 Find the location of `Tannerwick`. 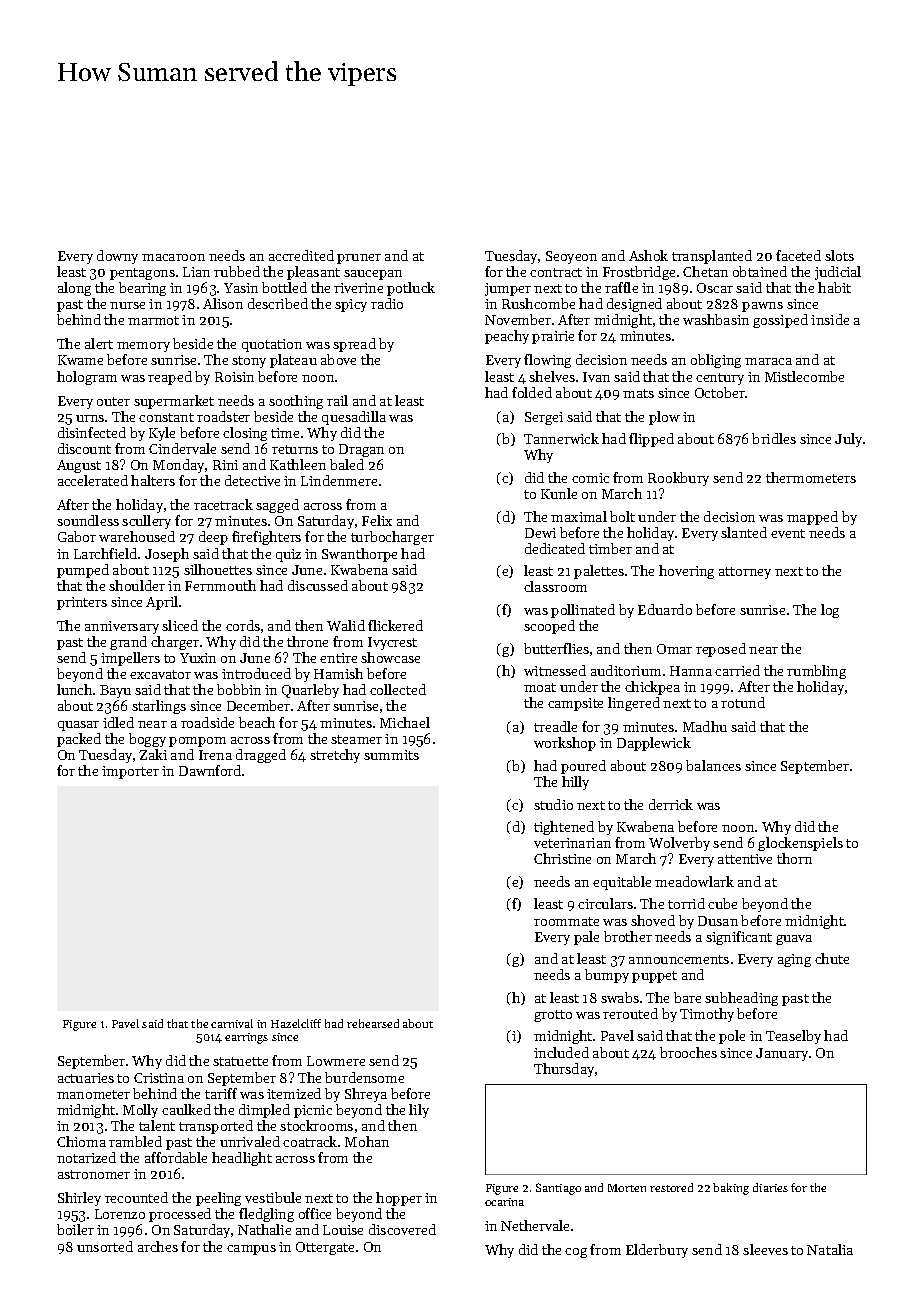

Tannerwick is located at coordinates (561, 438).
